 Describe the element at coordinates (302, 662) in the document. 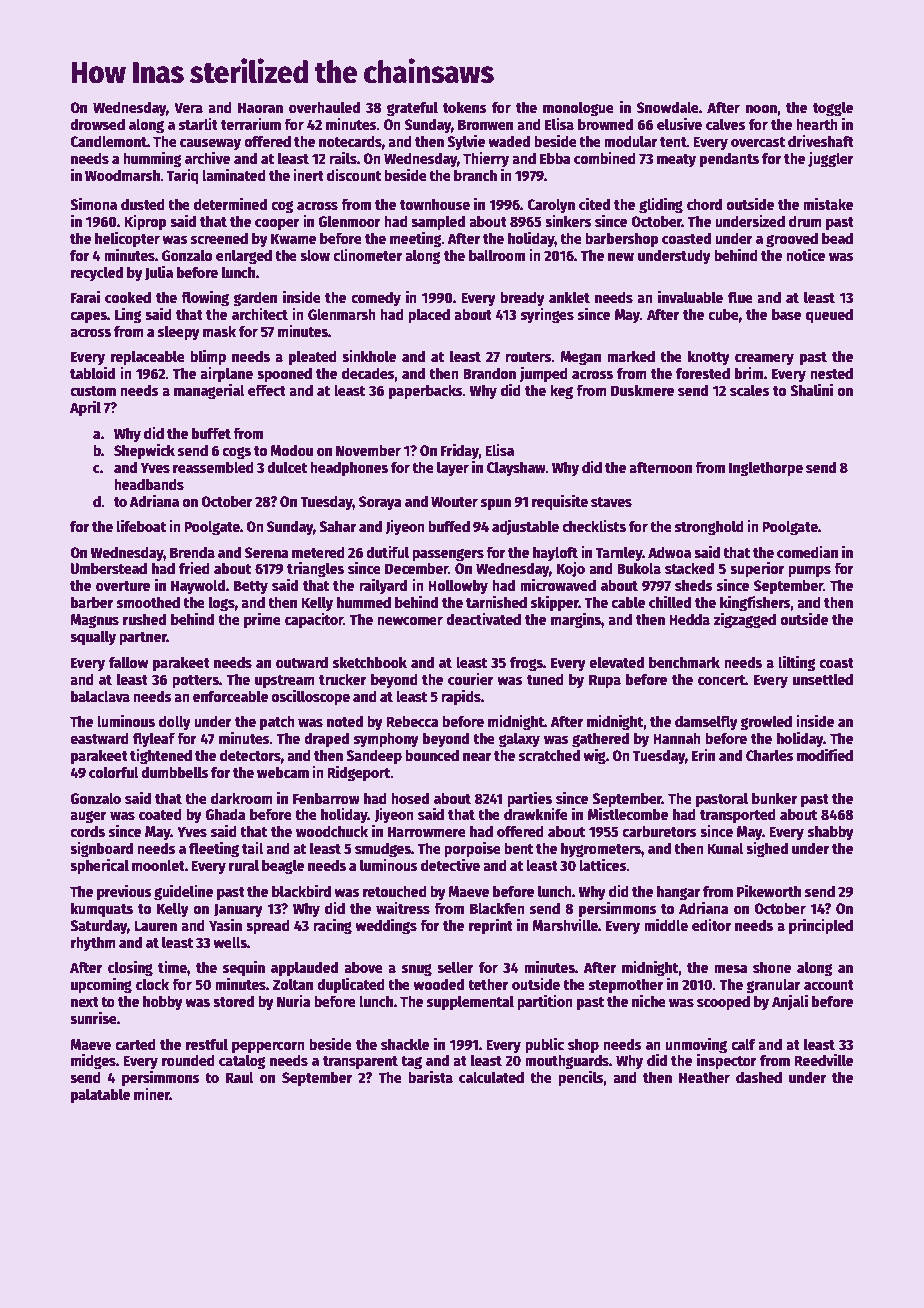

I see `outward` at that location.
